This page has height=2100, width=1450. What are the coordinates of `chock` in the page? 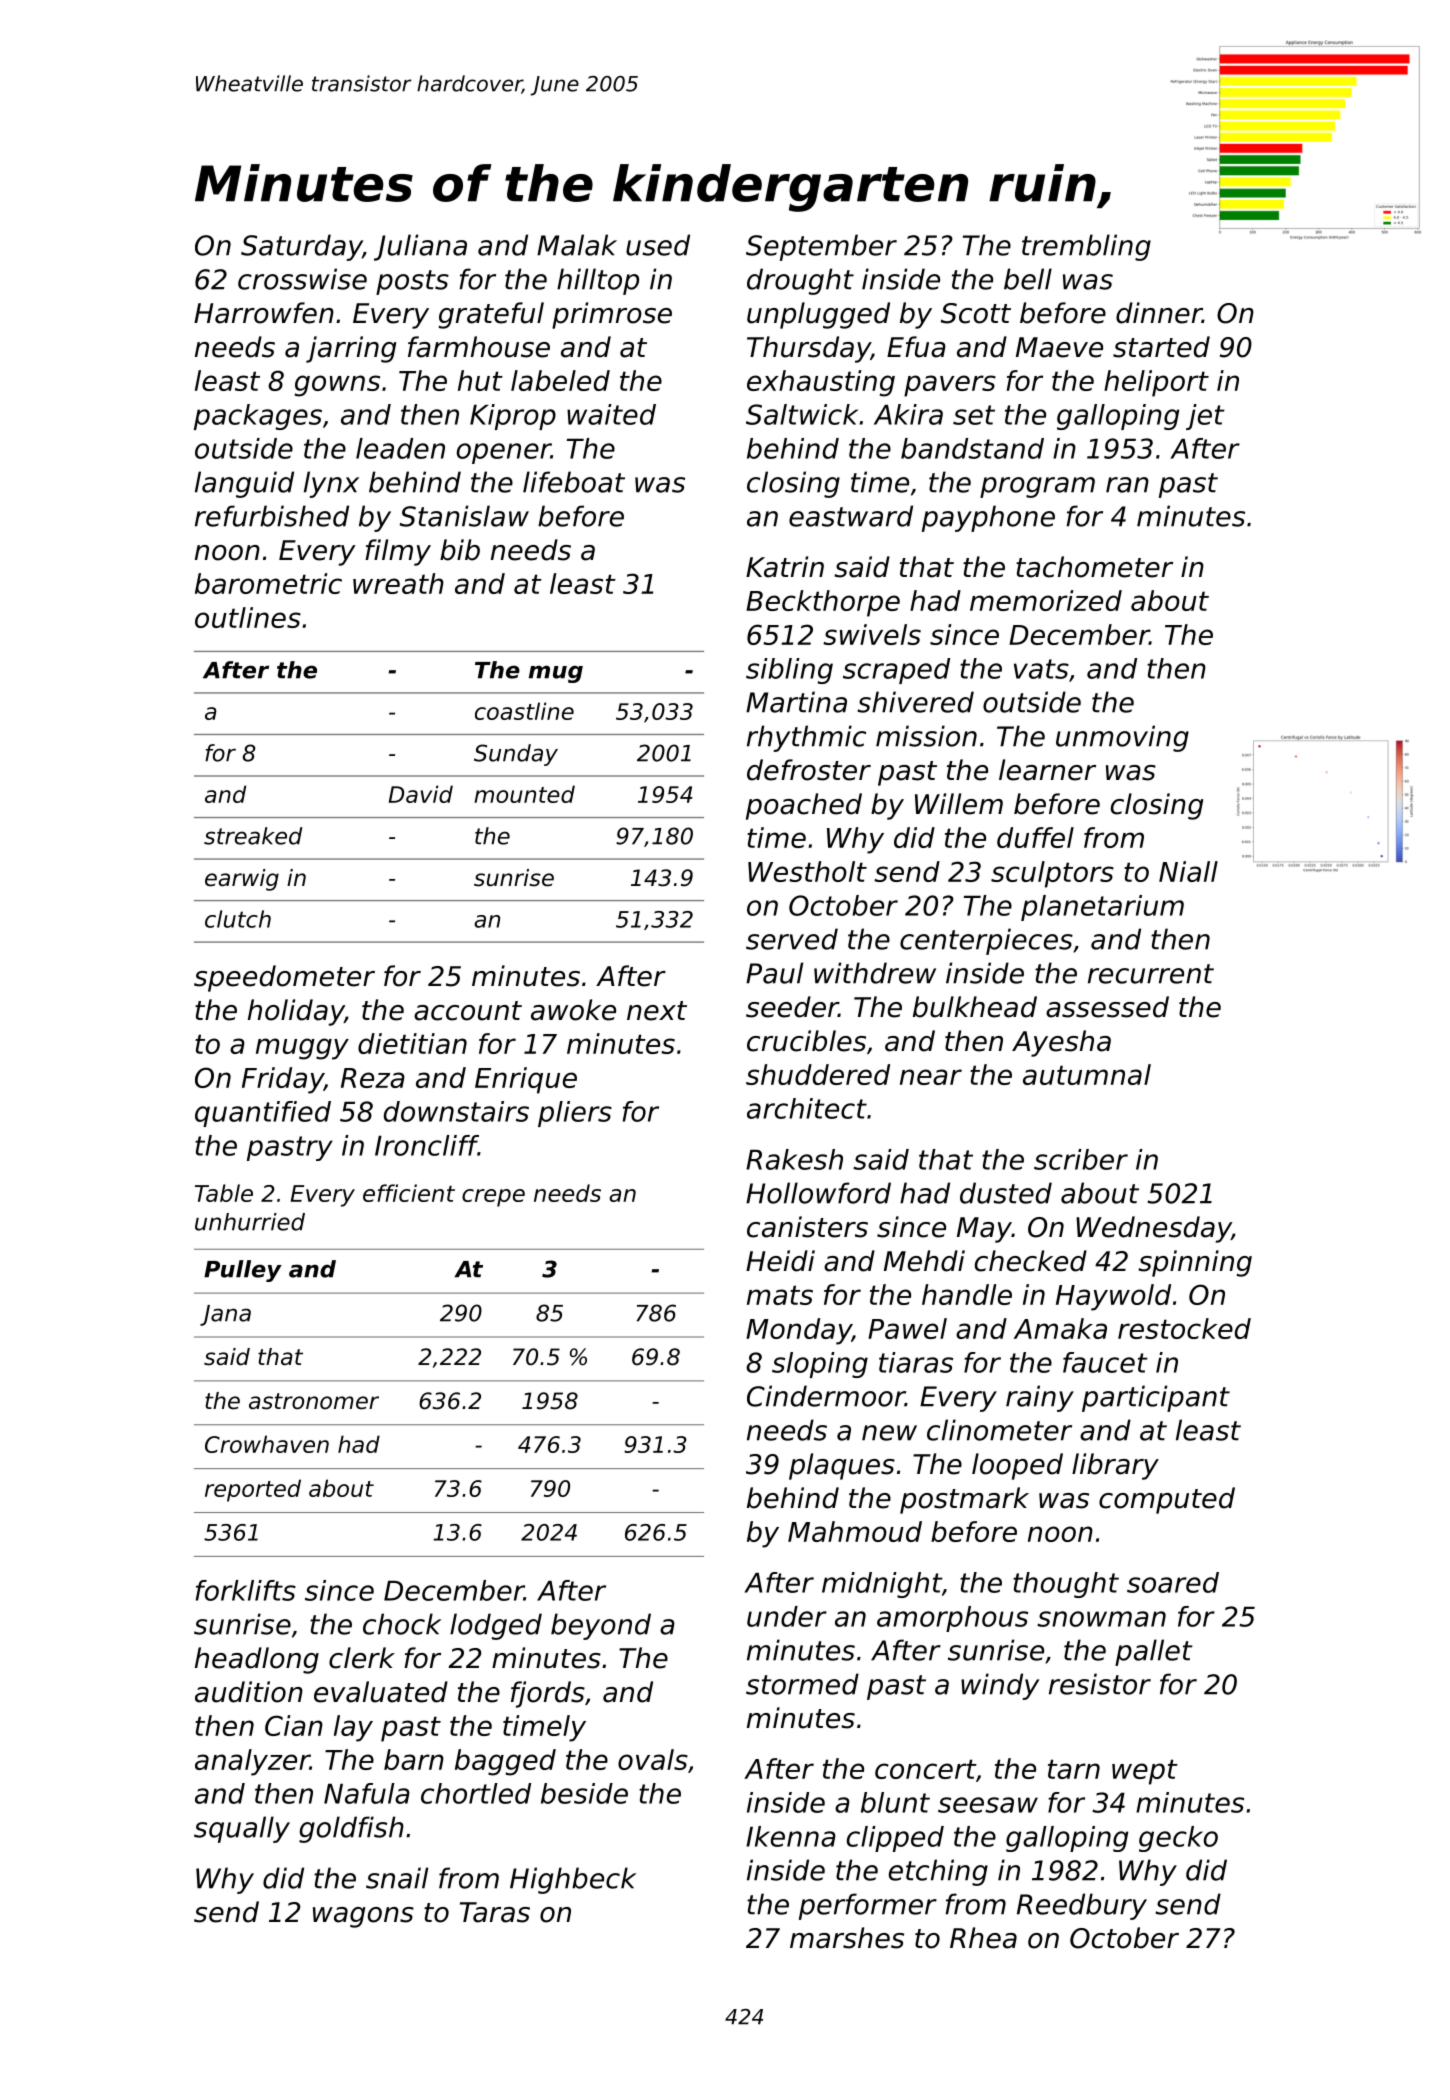 It's located at (402, 1624).
